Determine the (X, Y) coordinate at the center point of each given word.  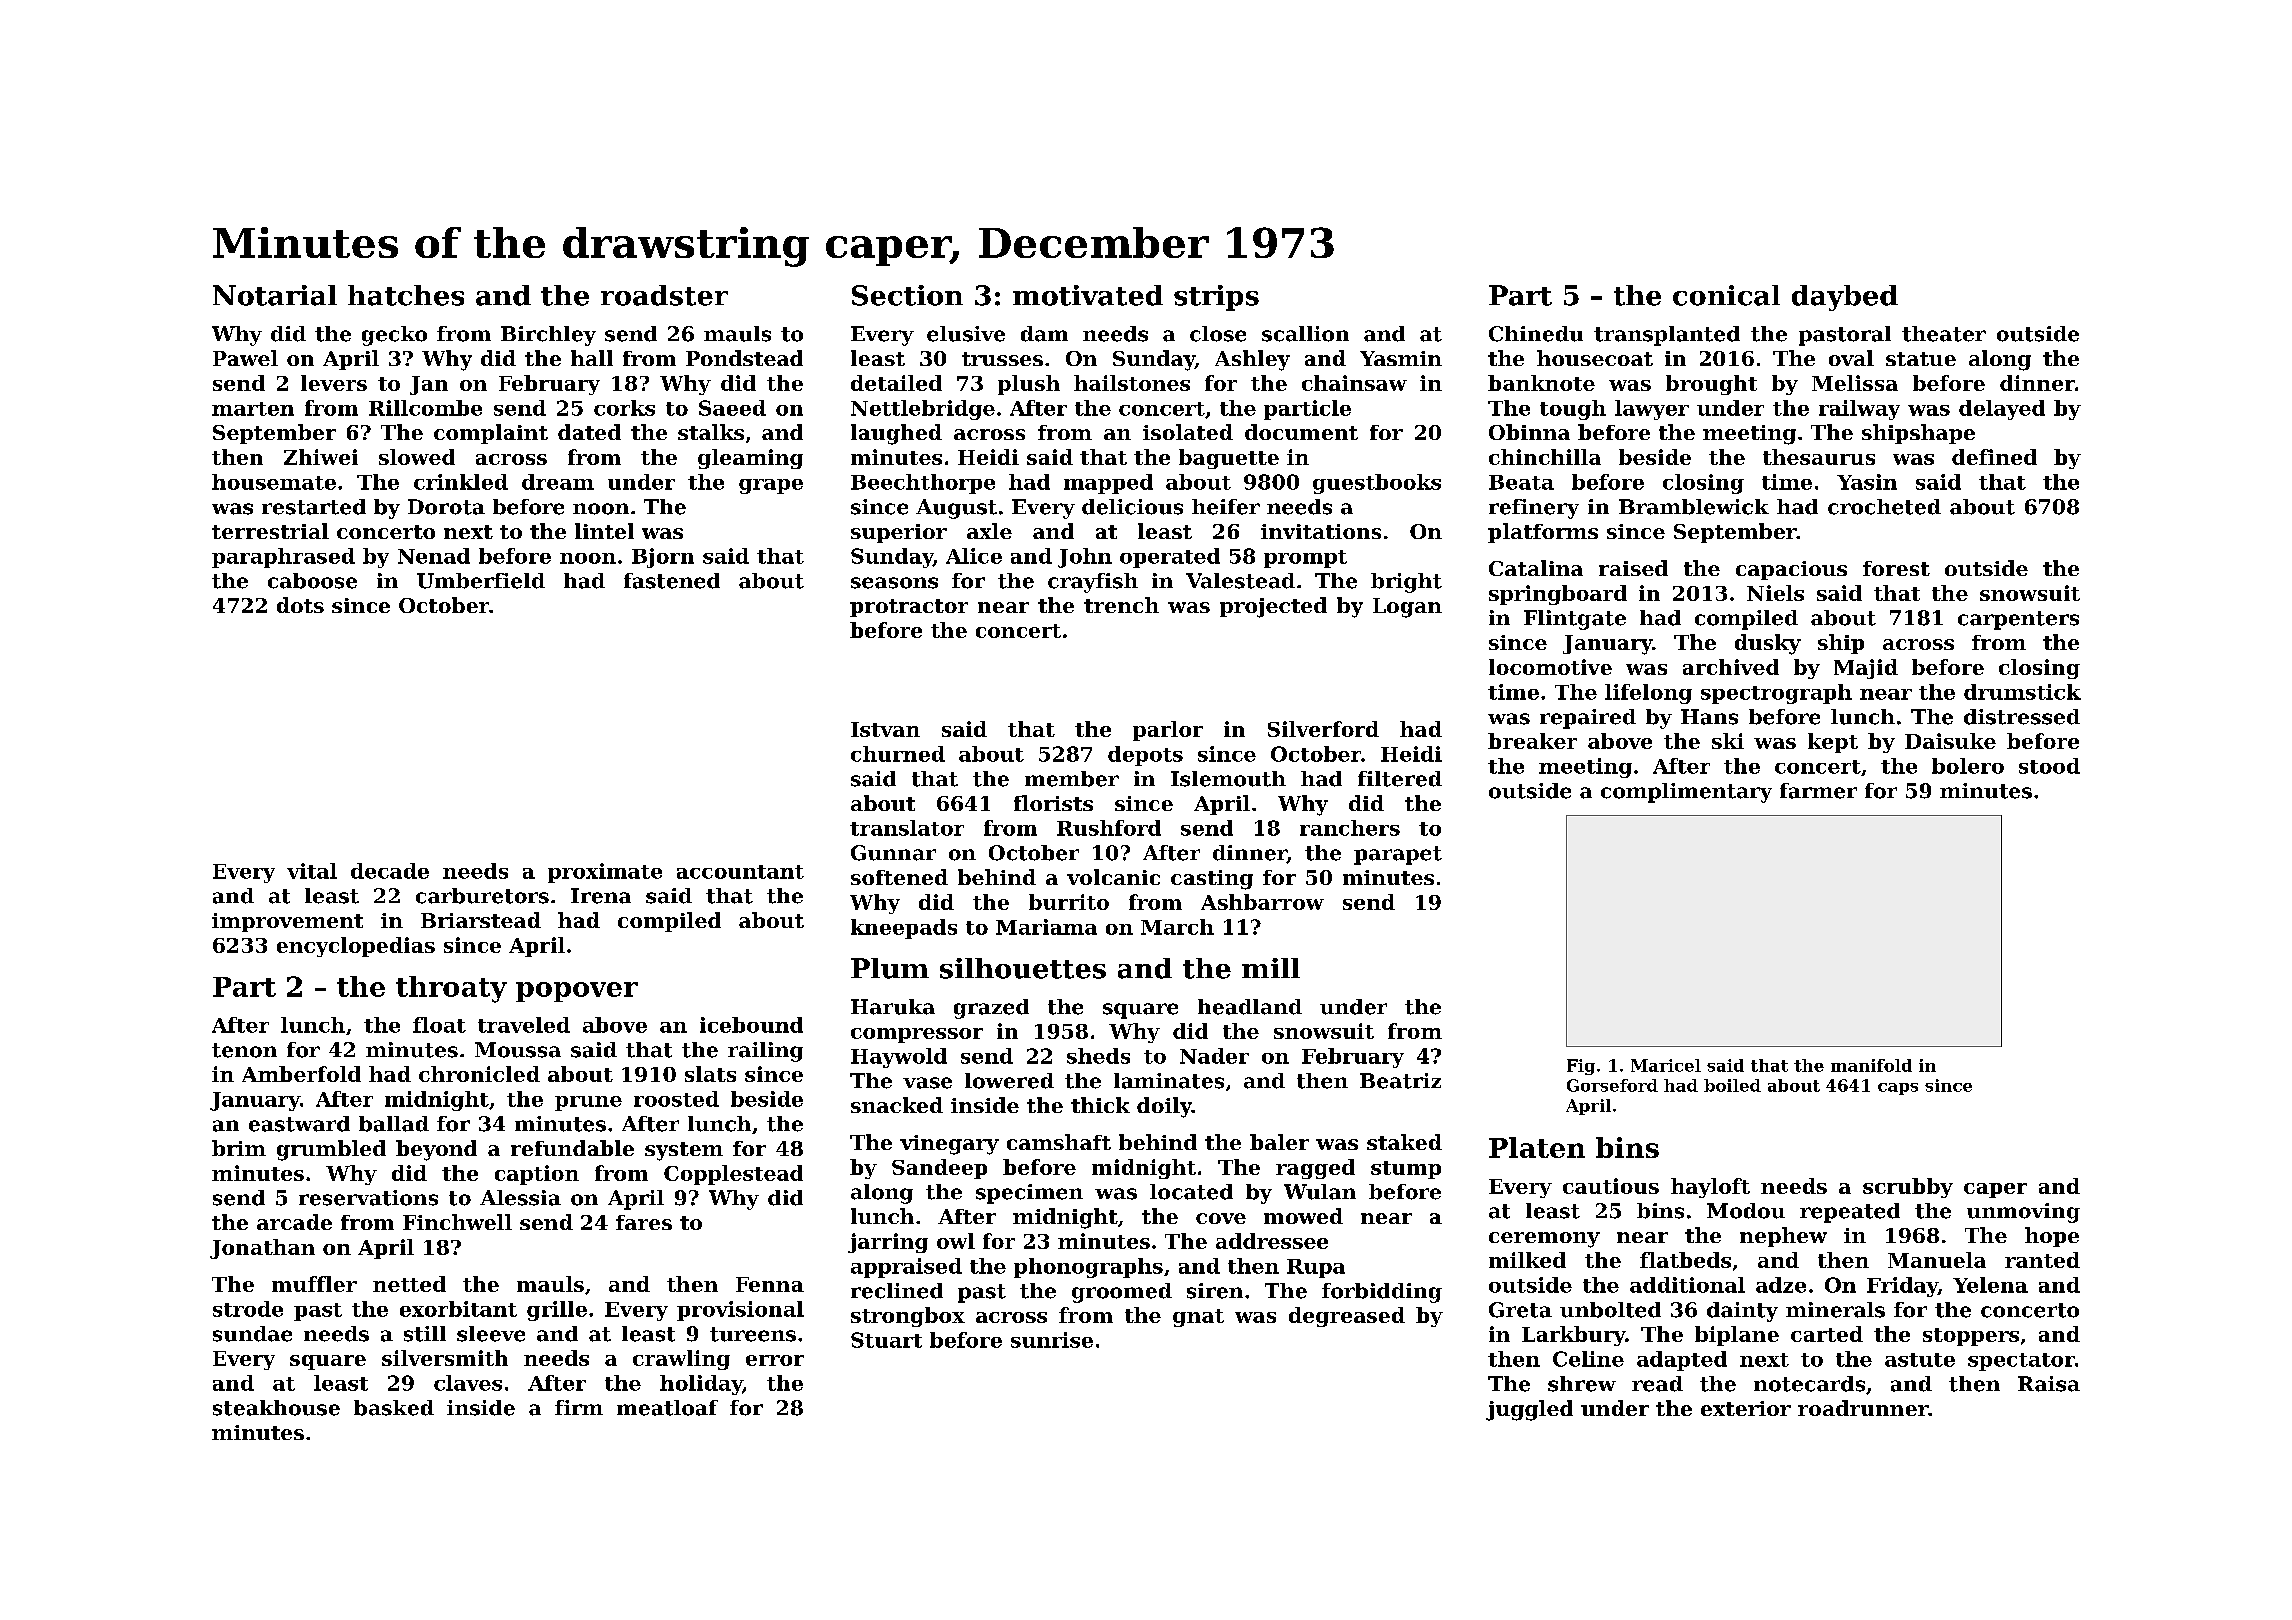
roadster (664, 295)
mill (1271, 968)
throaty (451, 989)
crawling (681, 1360)
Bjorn (663, 558)
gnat (1198, 1318)
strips (1216, 298)
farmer (1818, 791)
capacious (1791, 570)
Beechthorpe (923, 484)
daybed (1845, 298)
